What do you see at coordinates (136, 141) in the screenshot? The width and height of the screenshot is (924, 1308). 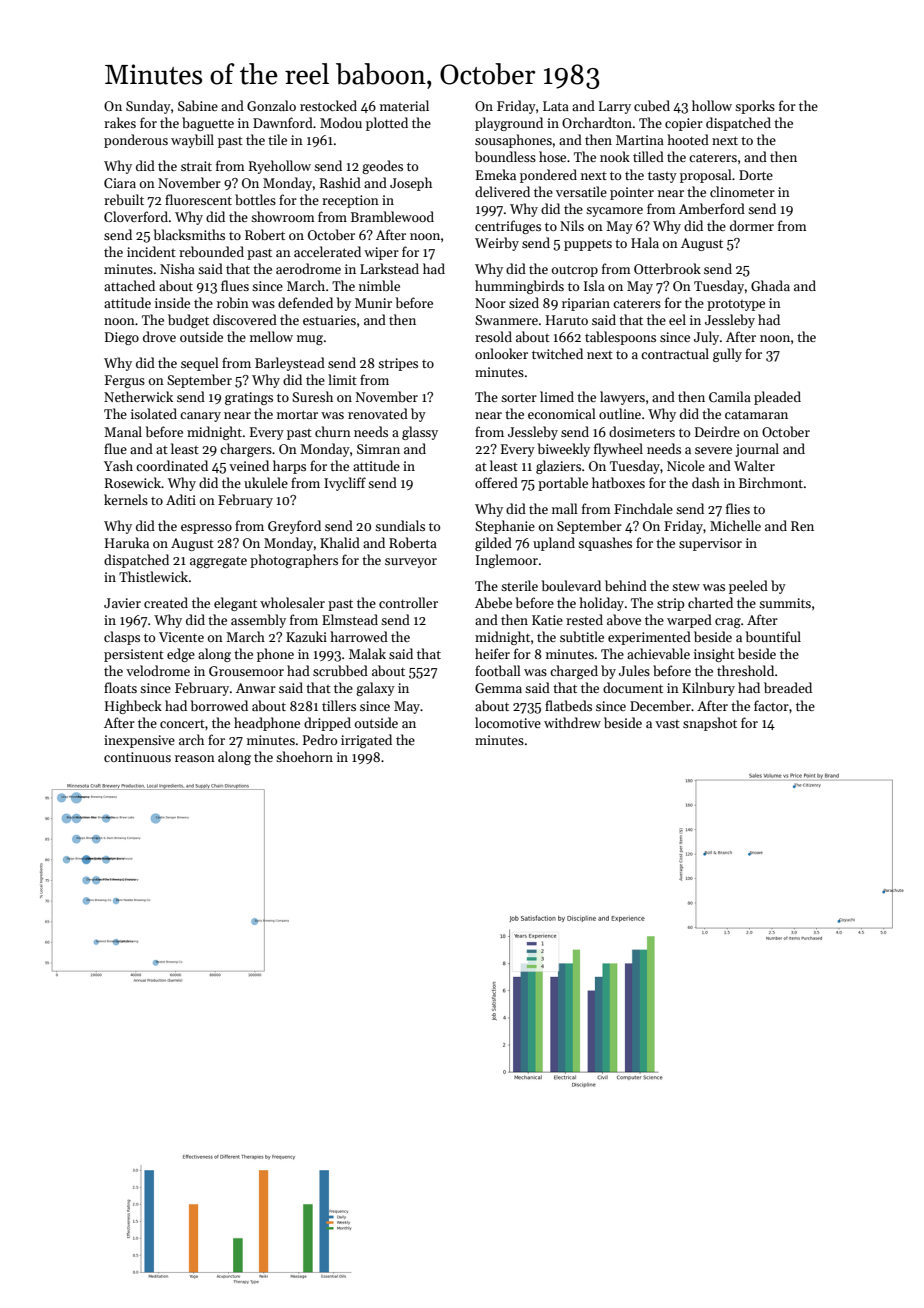 I see `ponderous` at bounding box center [136, 141].
